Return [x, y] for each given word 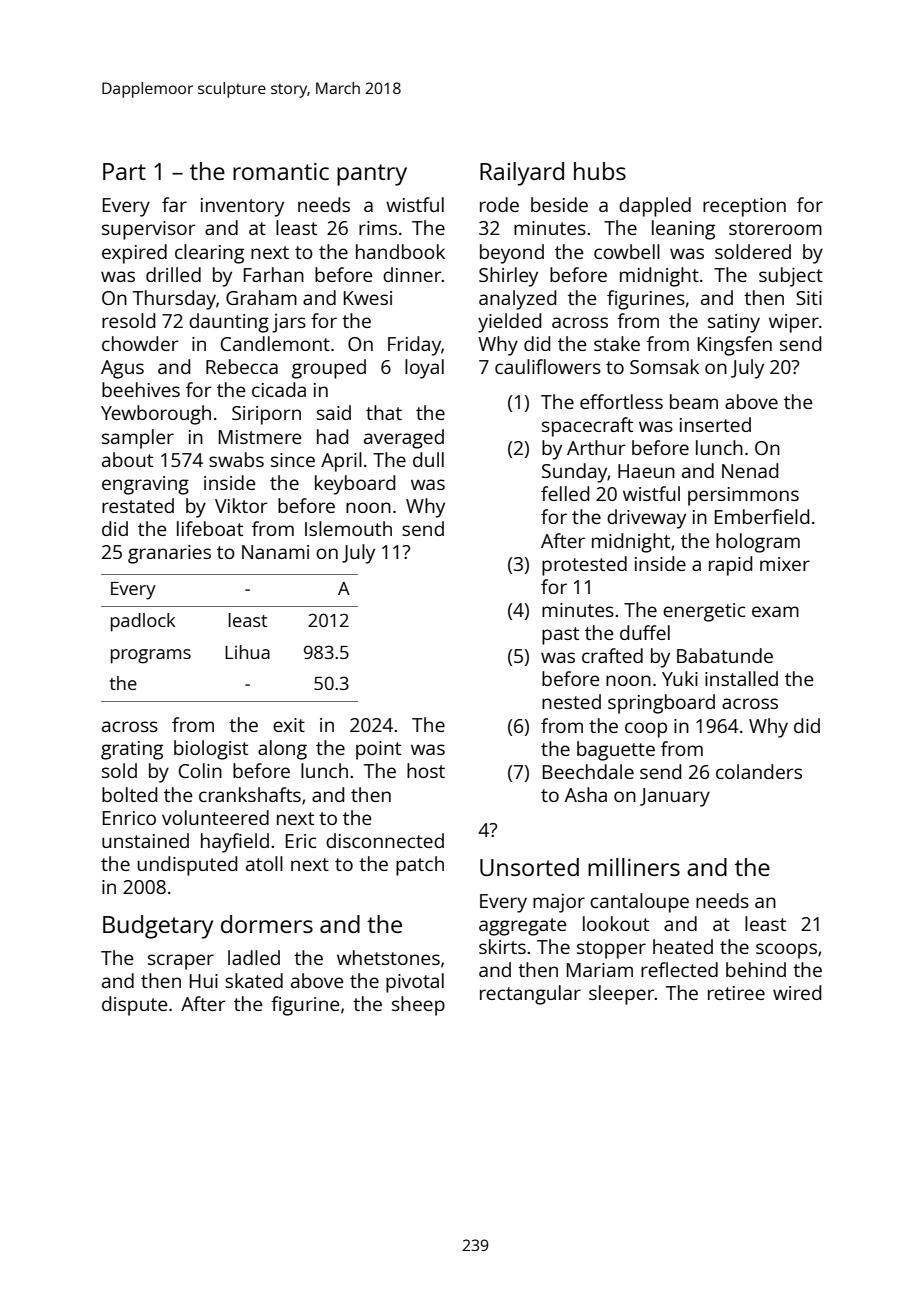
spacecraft [587, 427]
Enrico [129, 818]
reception [744, 207]
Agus [122, 369]
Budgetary [158, 927]
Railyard [522, 174]
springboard [661, 704]
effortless [621, 401]
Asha [586, 794]
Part [124, 171]
